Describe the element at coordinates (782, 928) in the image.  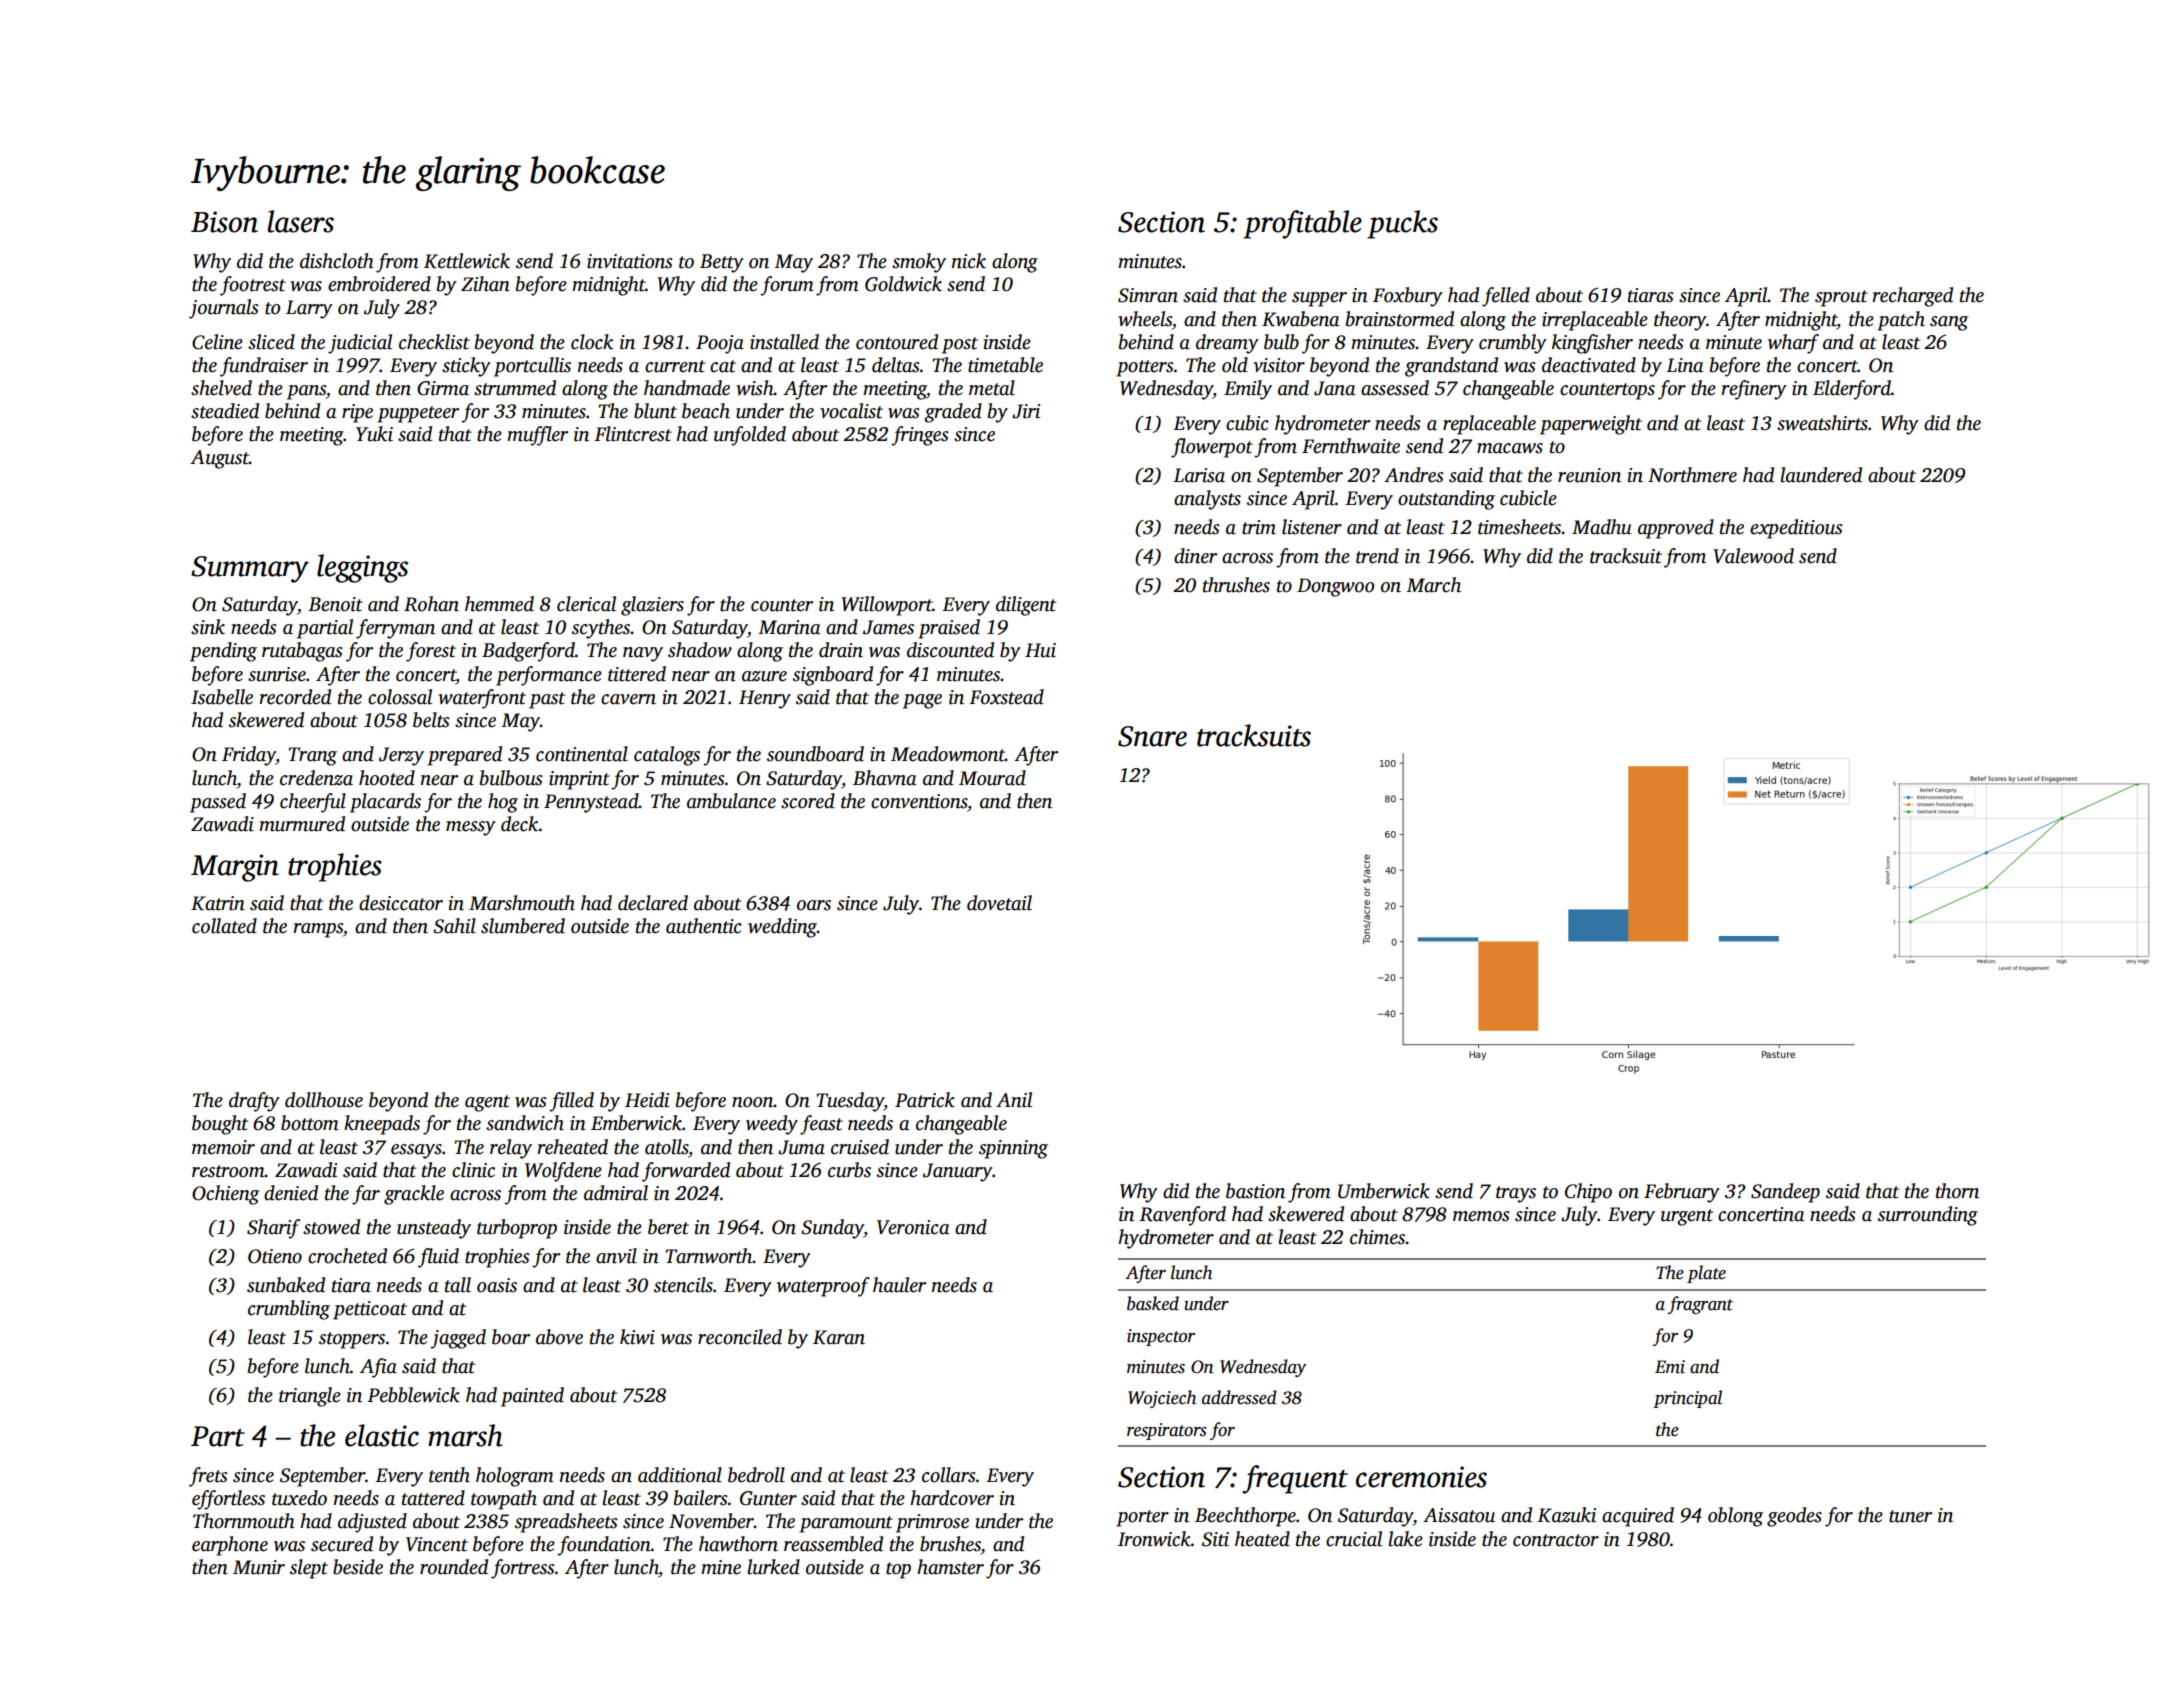
I see `wedding` at that location.
